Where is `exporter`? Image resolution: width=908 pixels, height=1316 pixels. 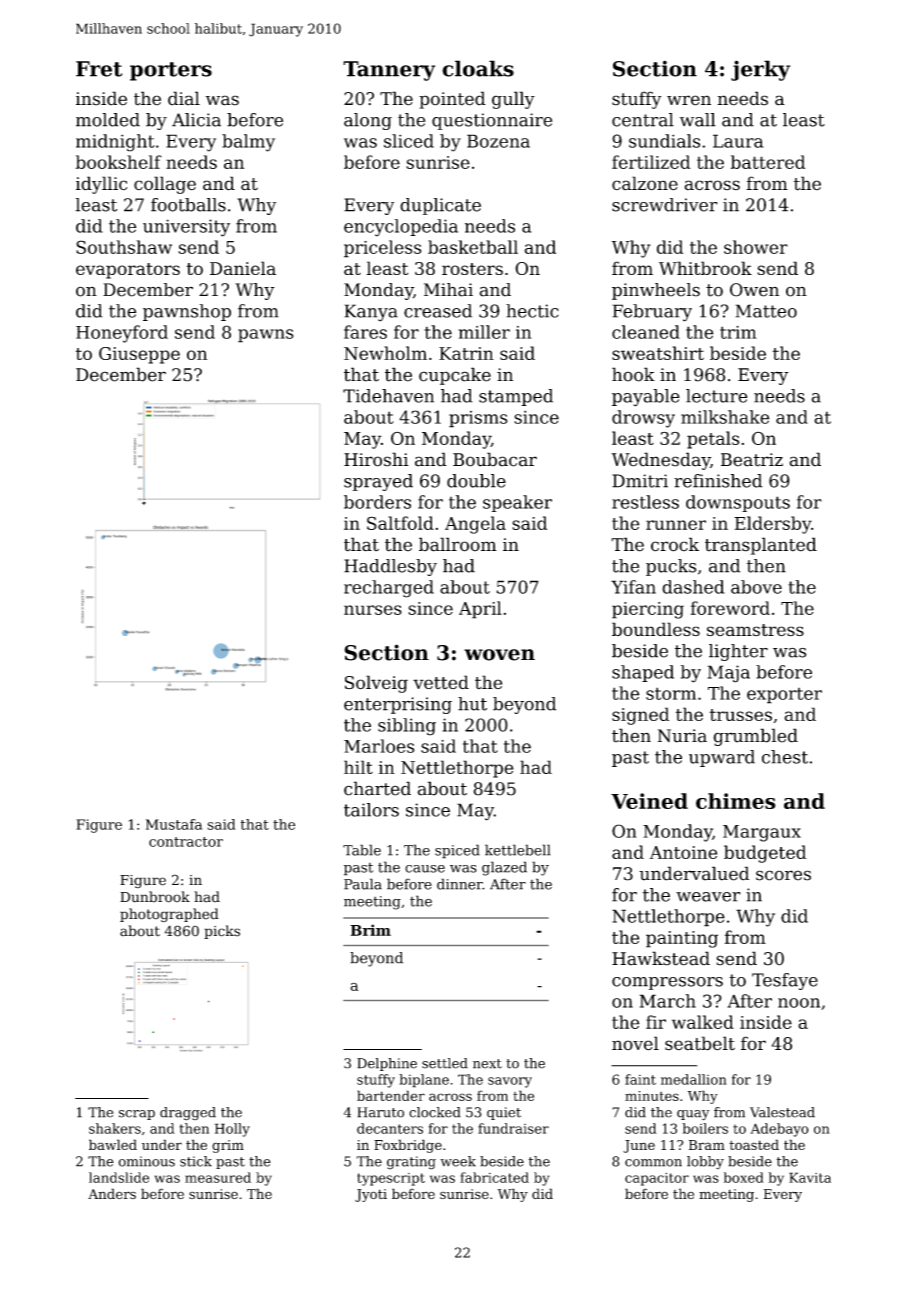 exporter is located at coordinates (784, 696).
